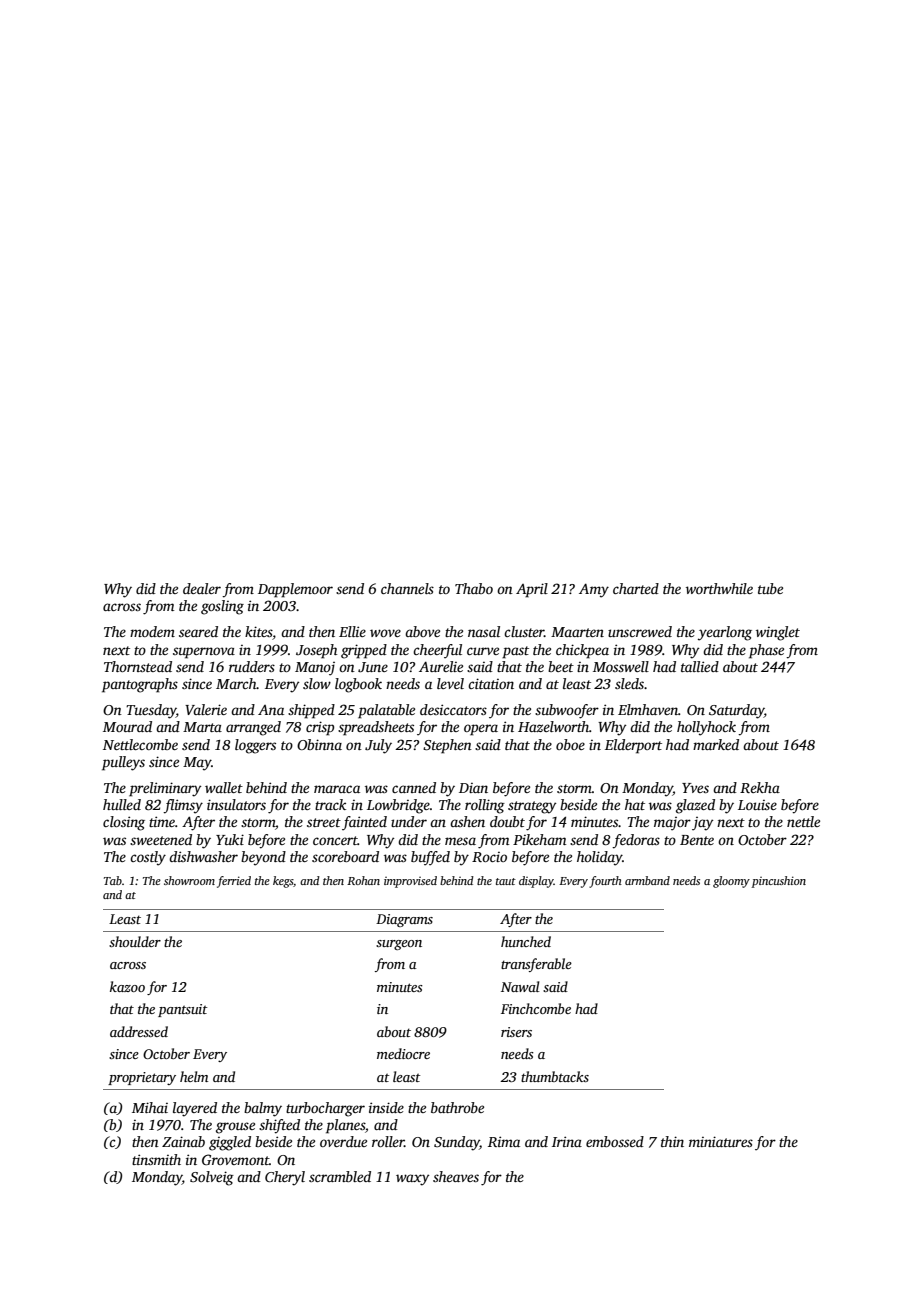 Image resolution: width=924 pixels, height=1308 pixels. Describe the element at coordinates (731, 882) in the screenshot. I see `gloomy` at that location.
